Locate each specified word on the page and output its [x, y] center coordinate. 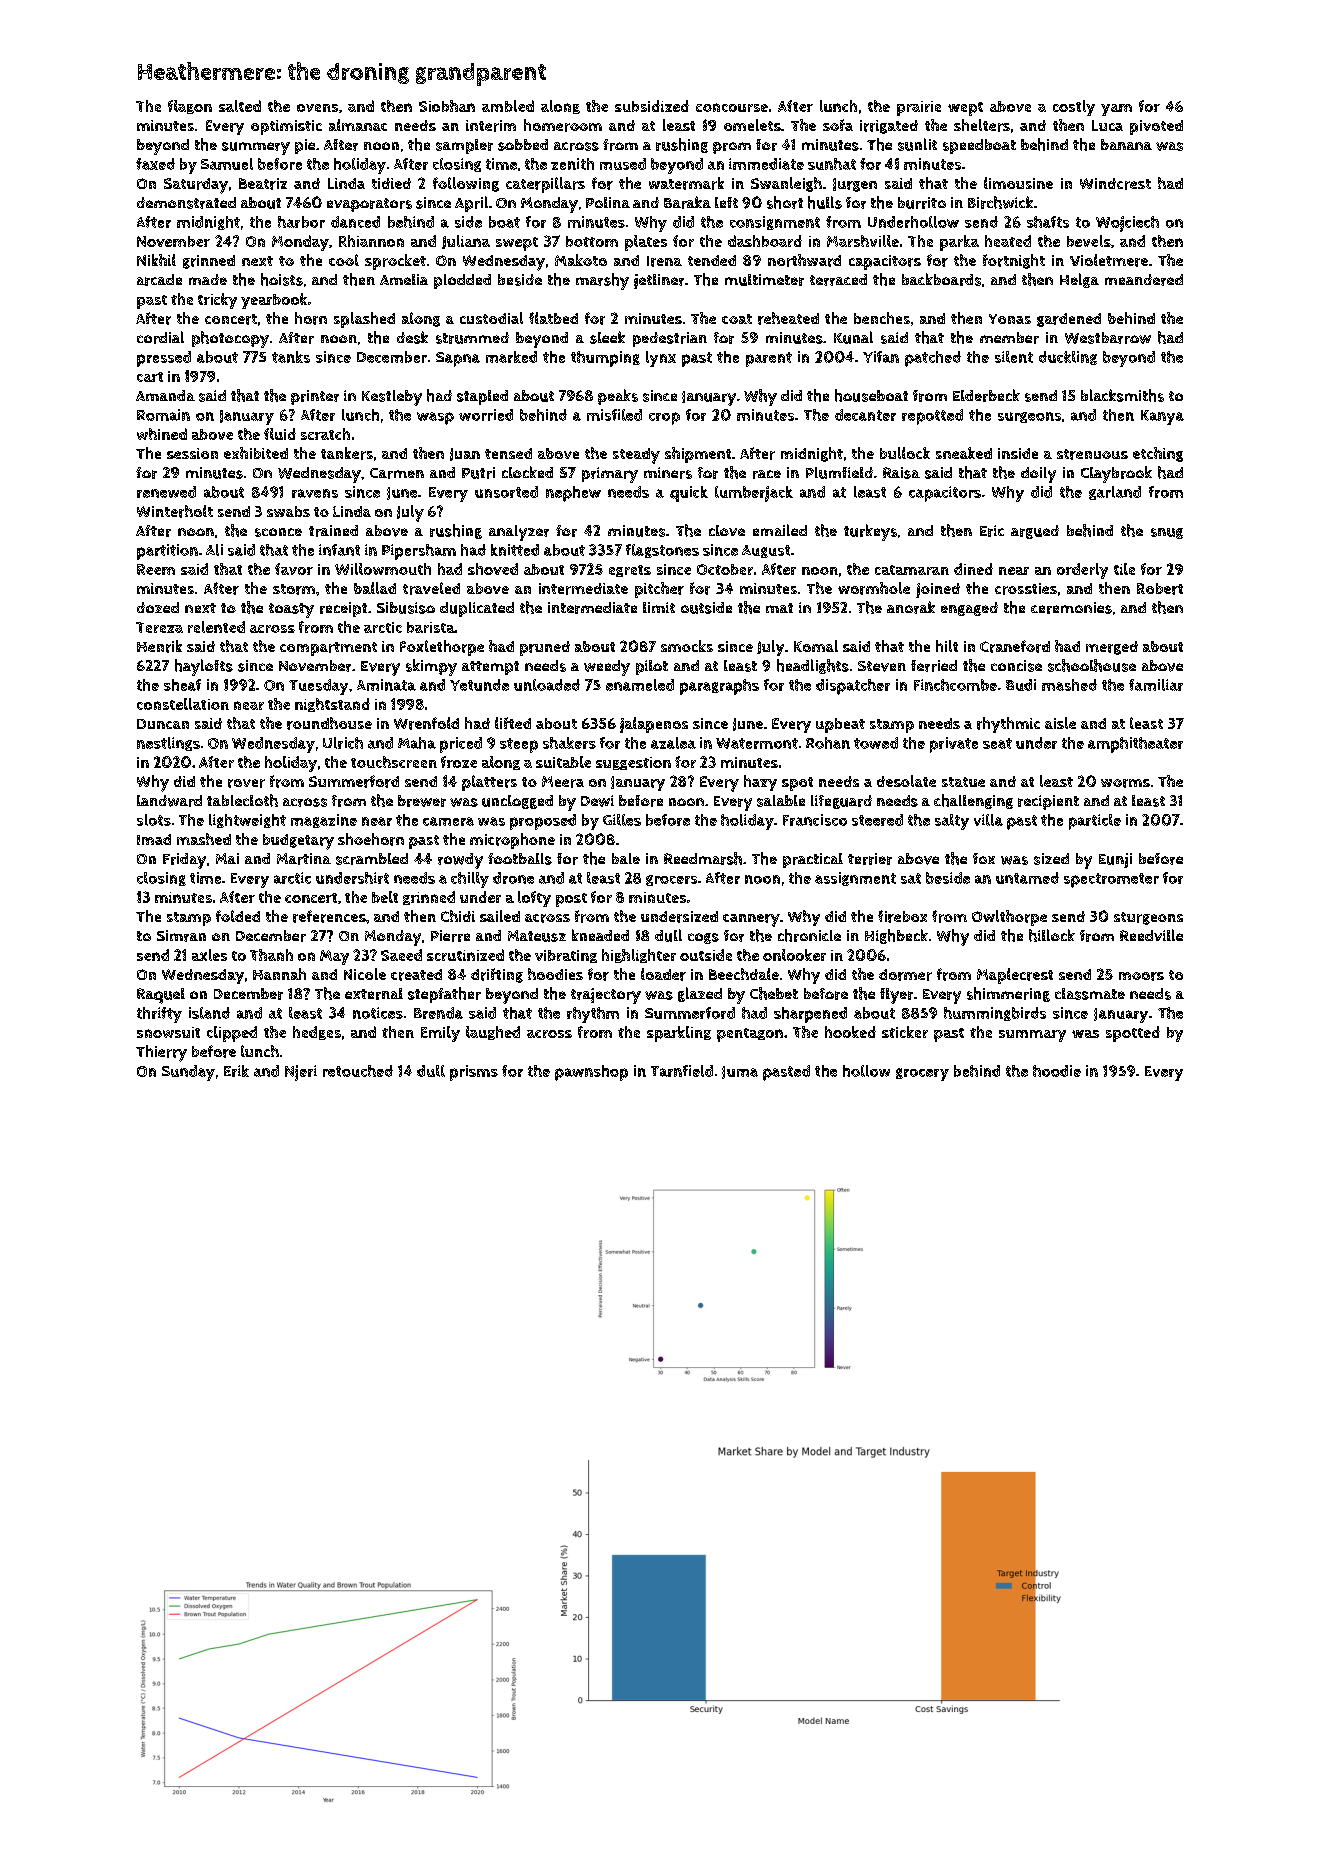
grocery [922, 1074]
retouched [358, 1071]
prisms [474, 1073]
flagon [190, 107]
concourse [732, 107]
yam [1116, 110]
